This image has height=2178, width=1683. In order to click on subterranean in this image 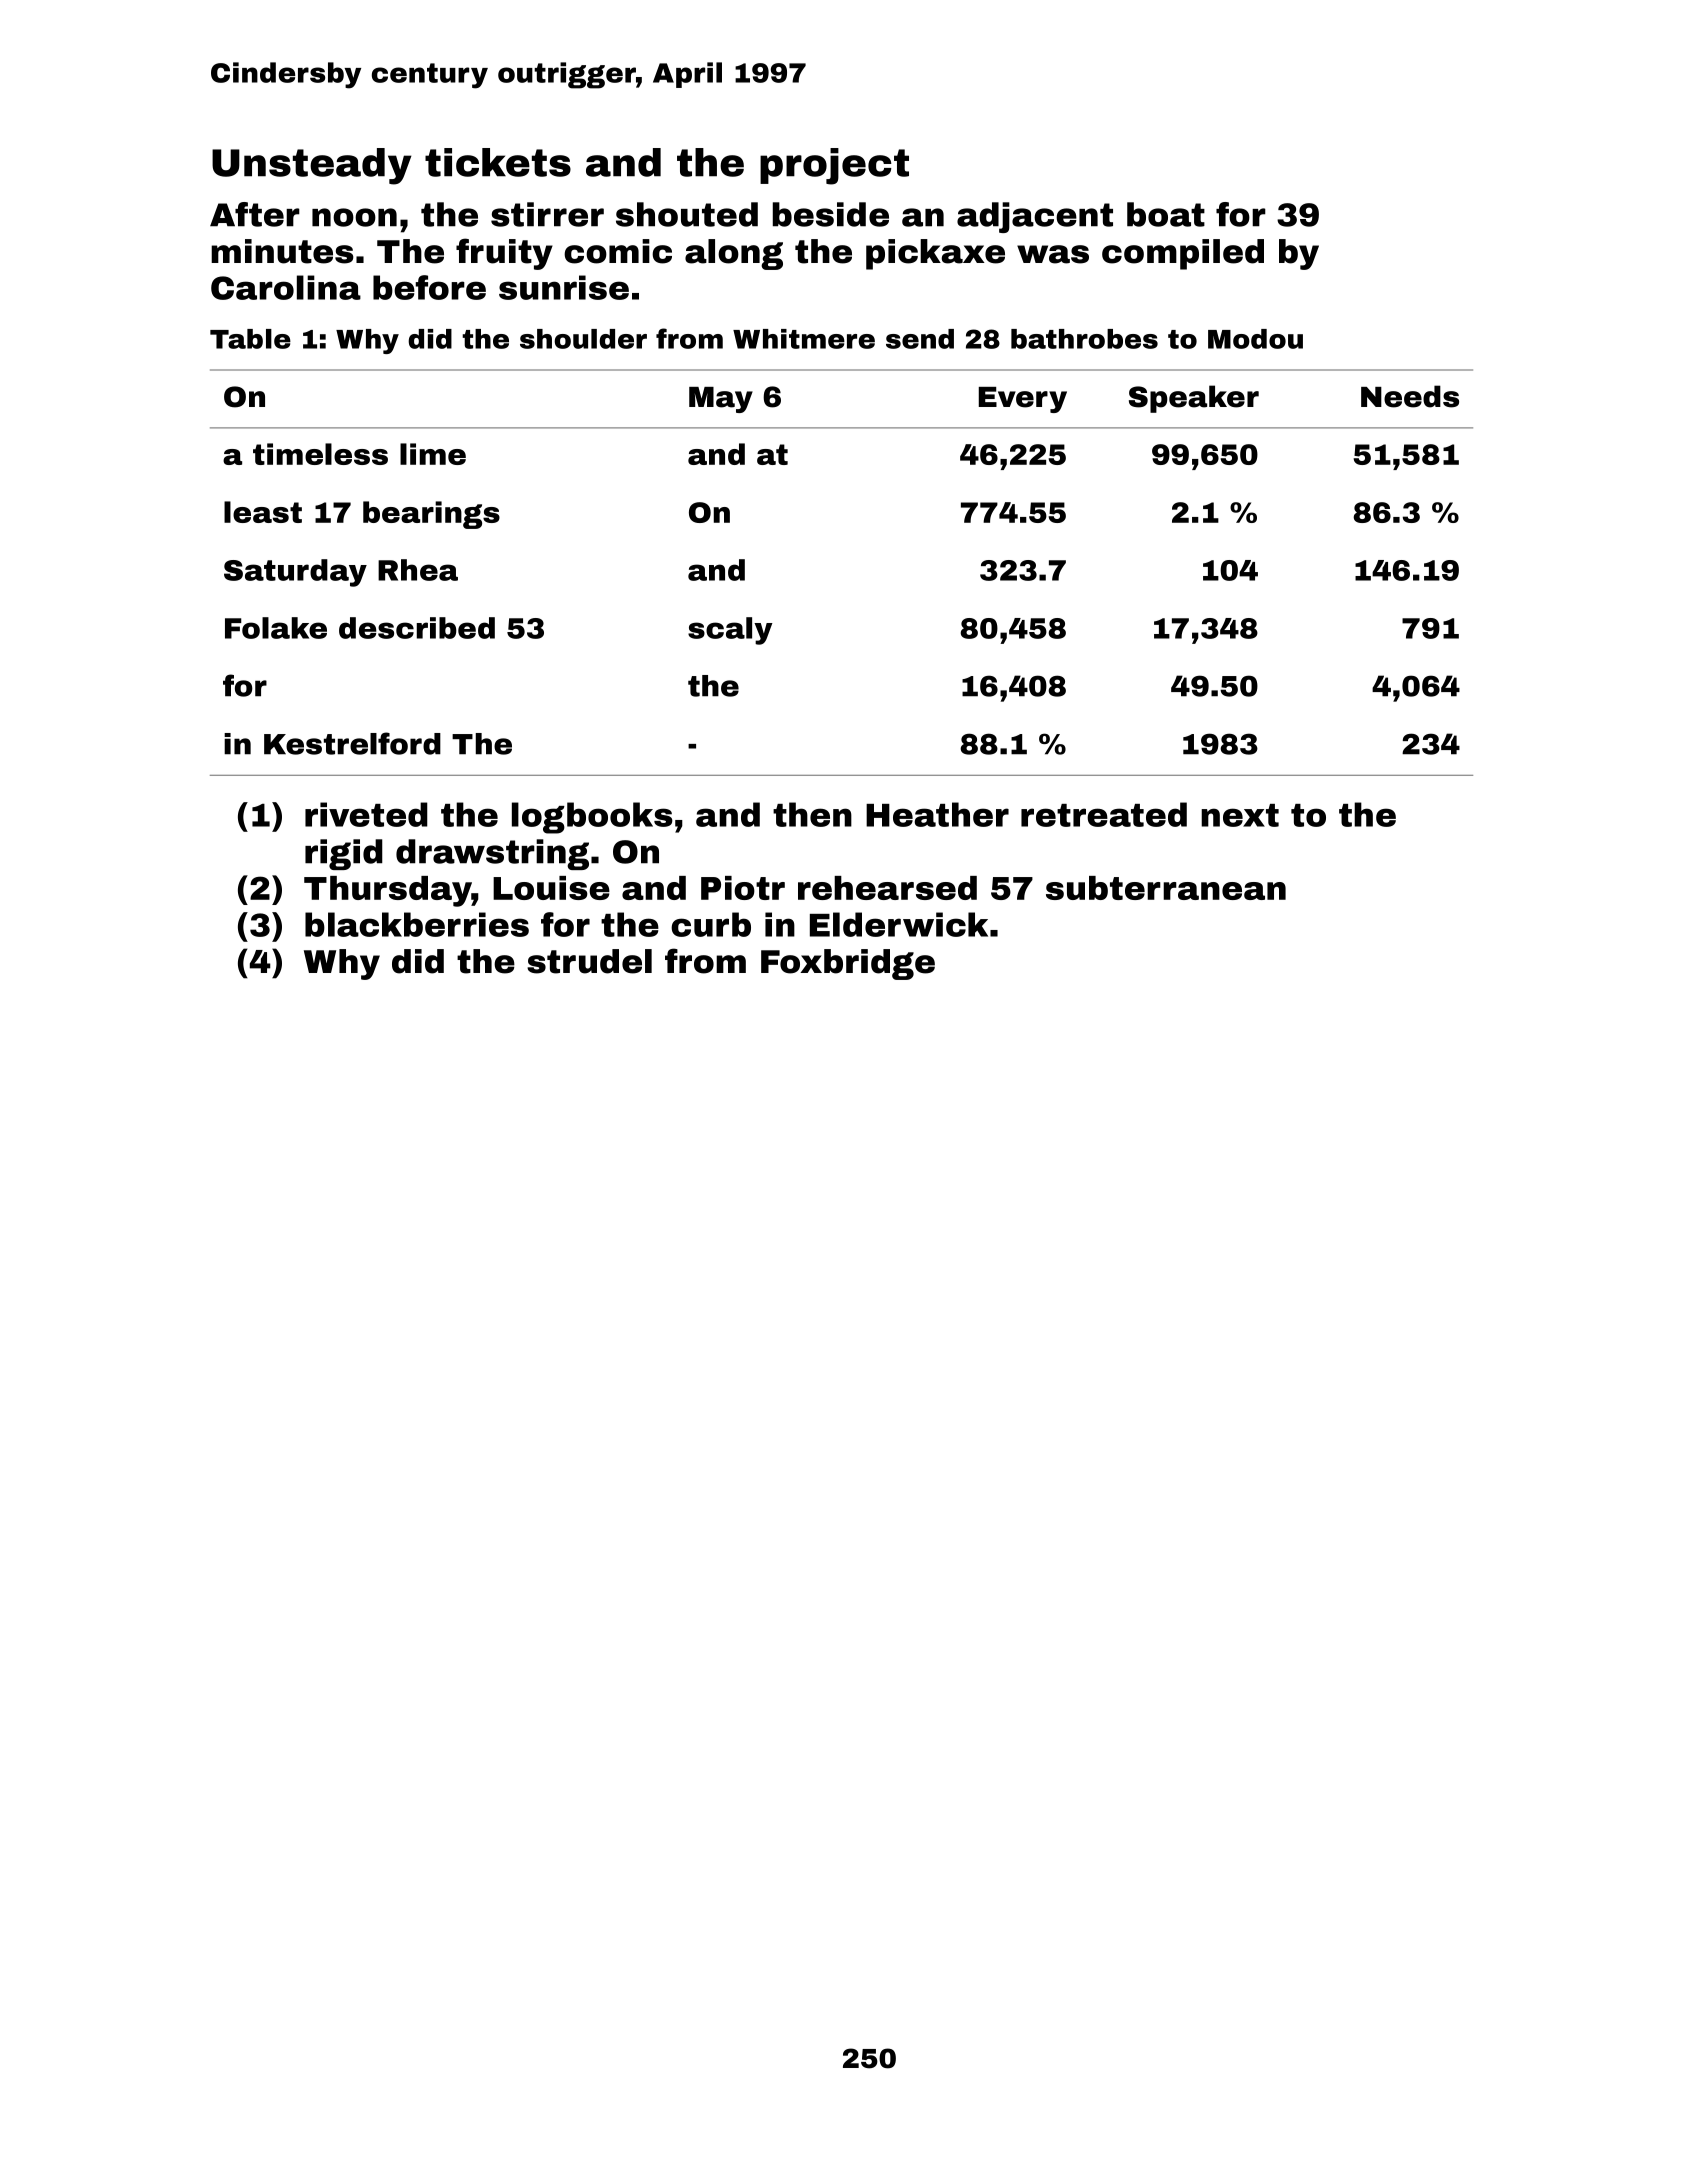, I will do `click(1166, 888)`.
